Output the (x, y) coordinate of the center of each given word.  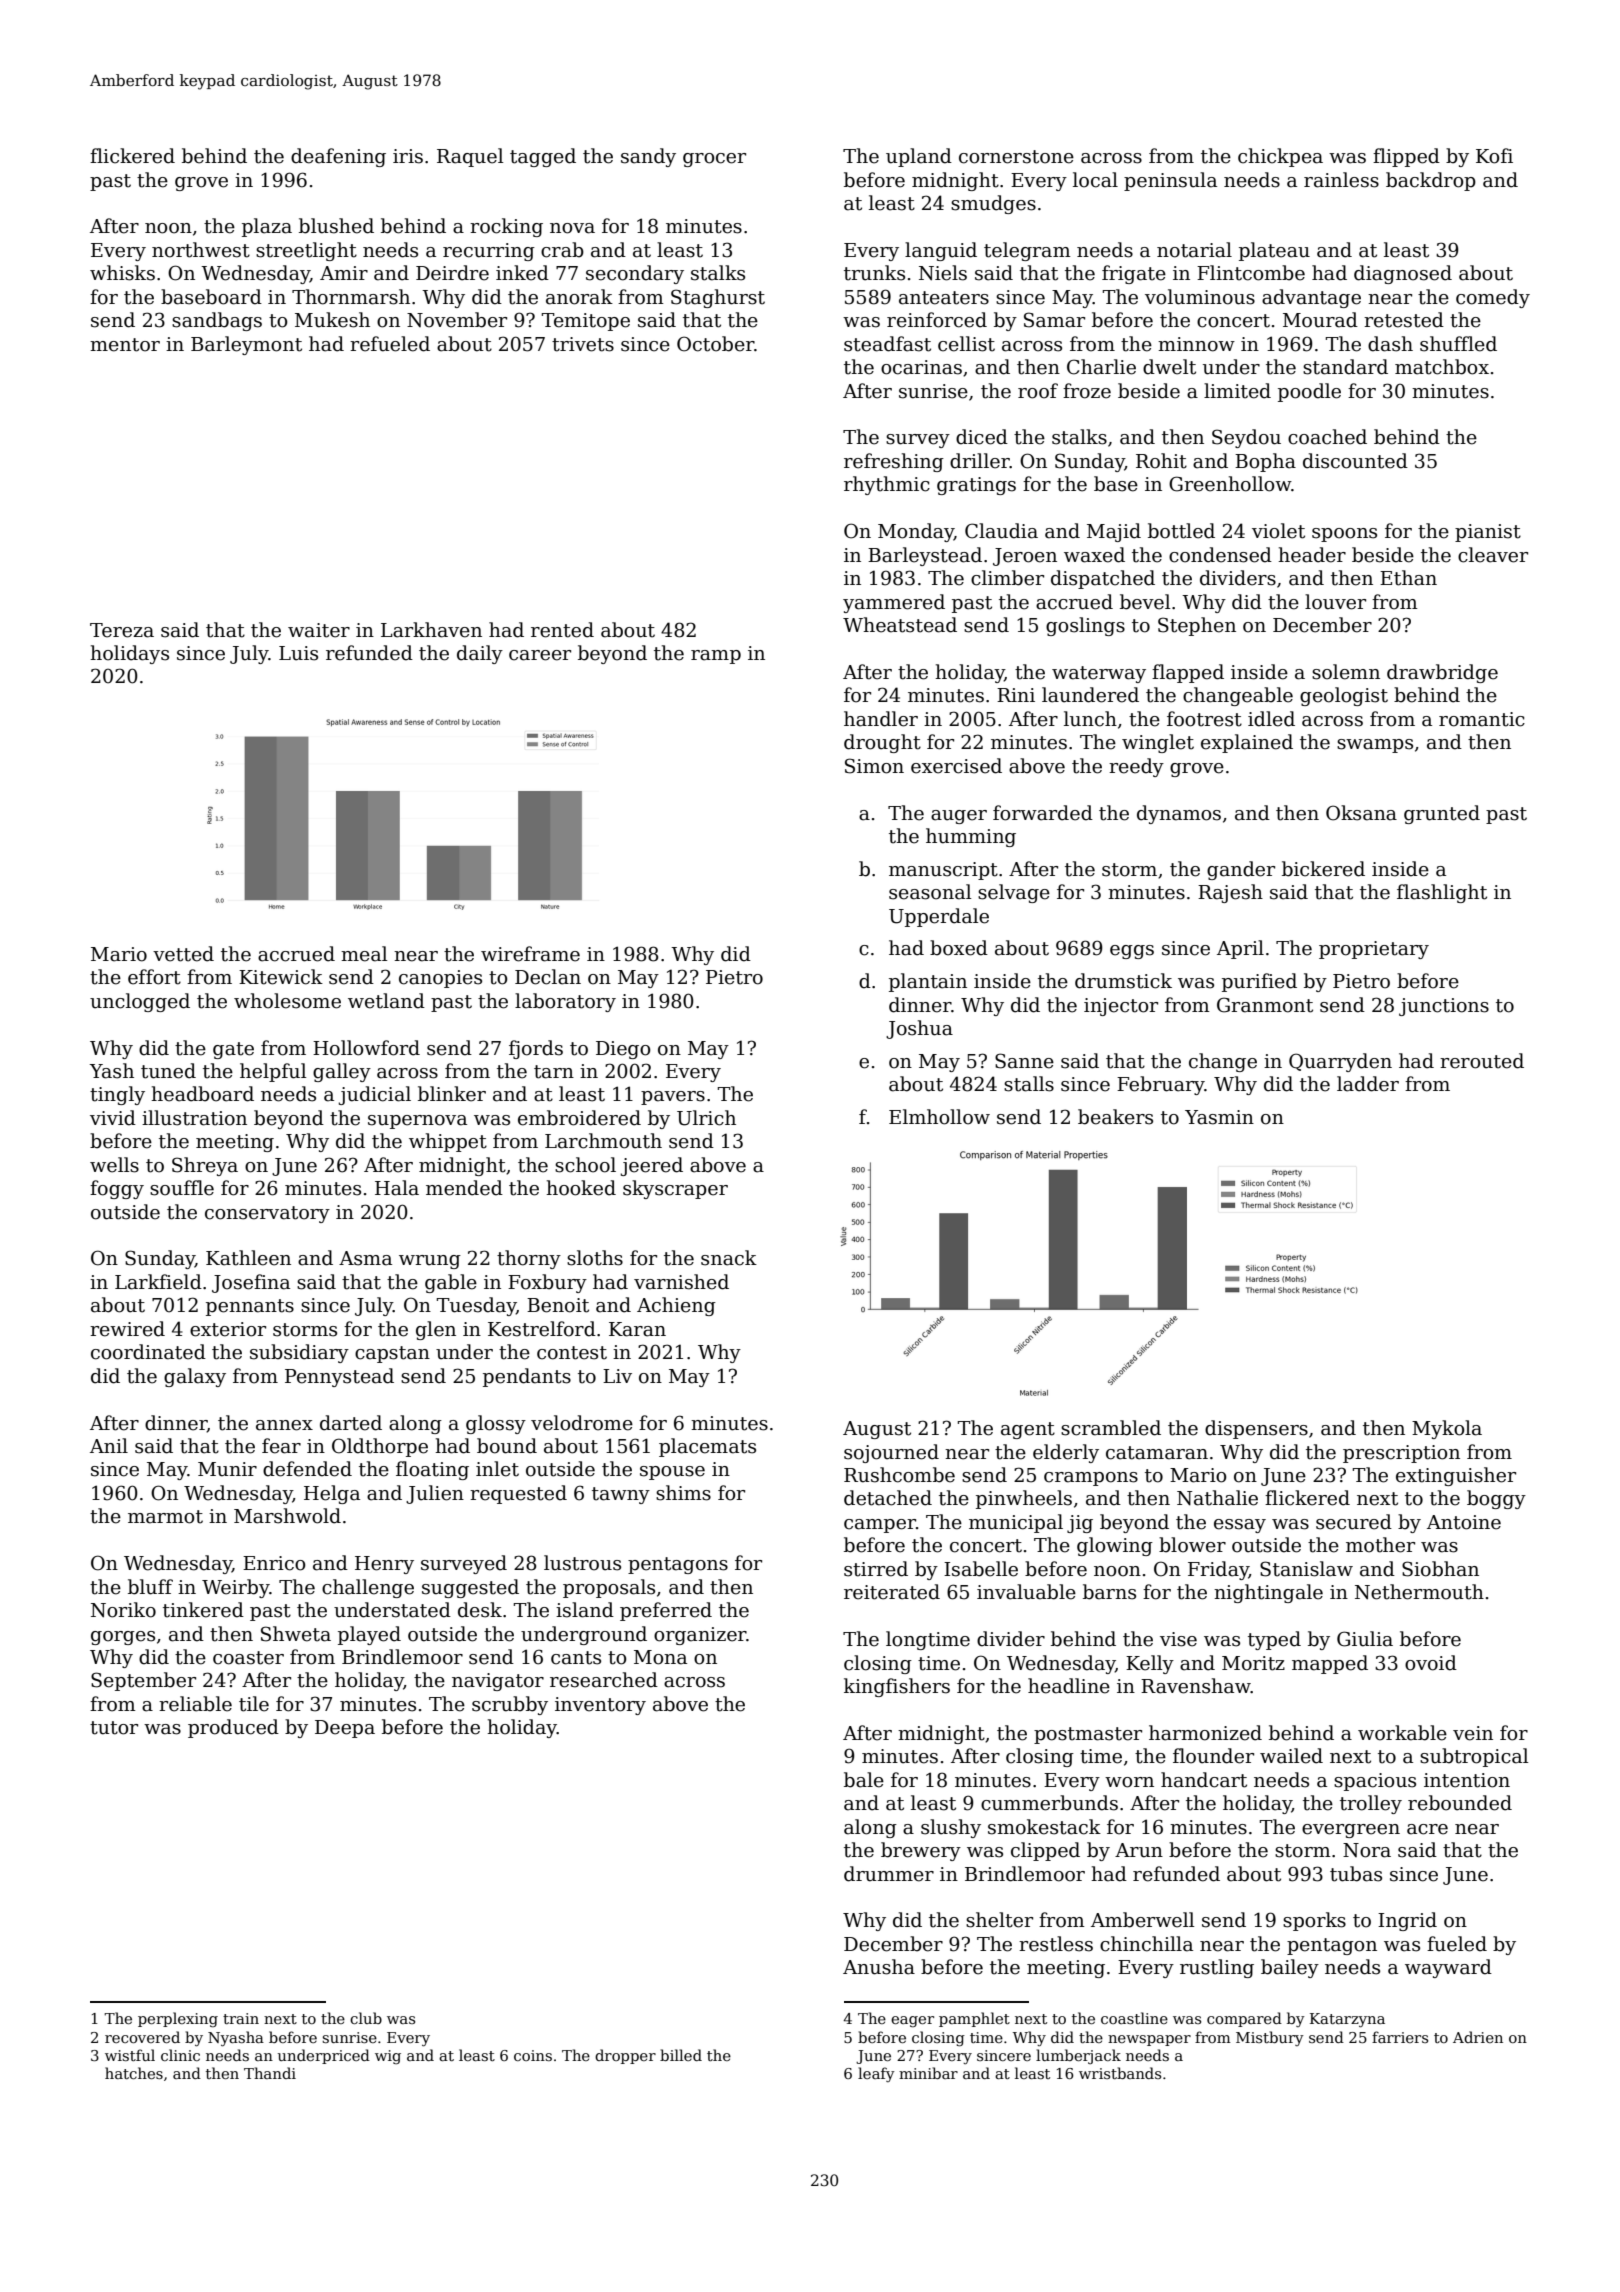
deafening (338, 157)
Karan (637, 1329)
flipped (1406, 157)
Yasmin (1219, 1117)
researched (604, 1680)
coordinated (148, 1352)
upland (919, 157)
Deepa (345, 1729)
